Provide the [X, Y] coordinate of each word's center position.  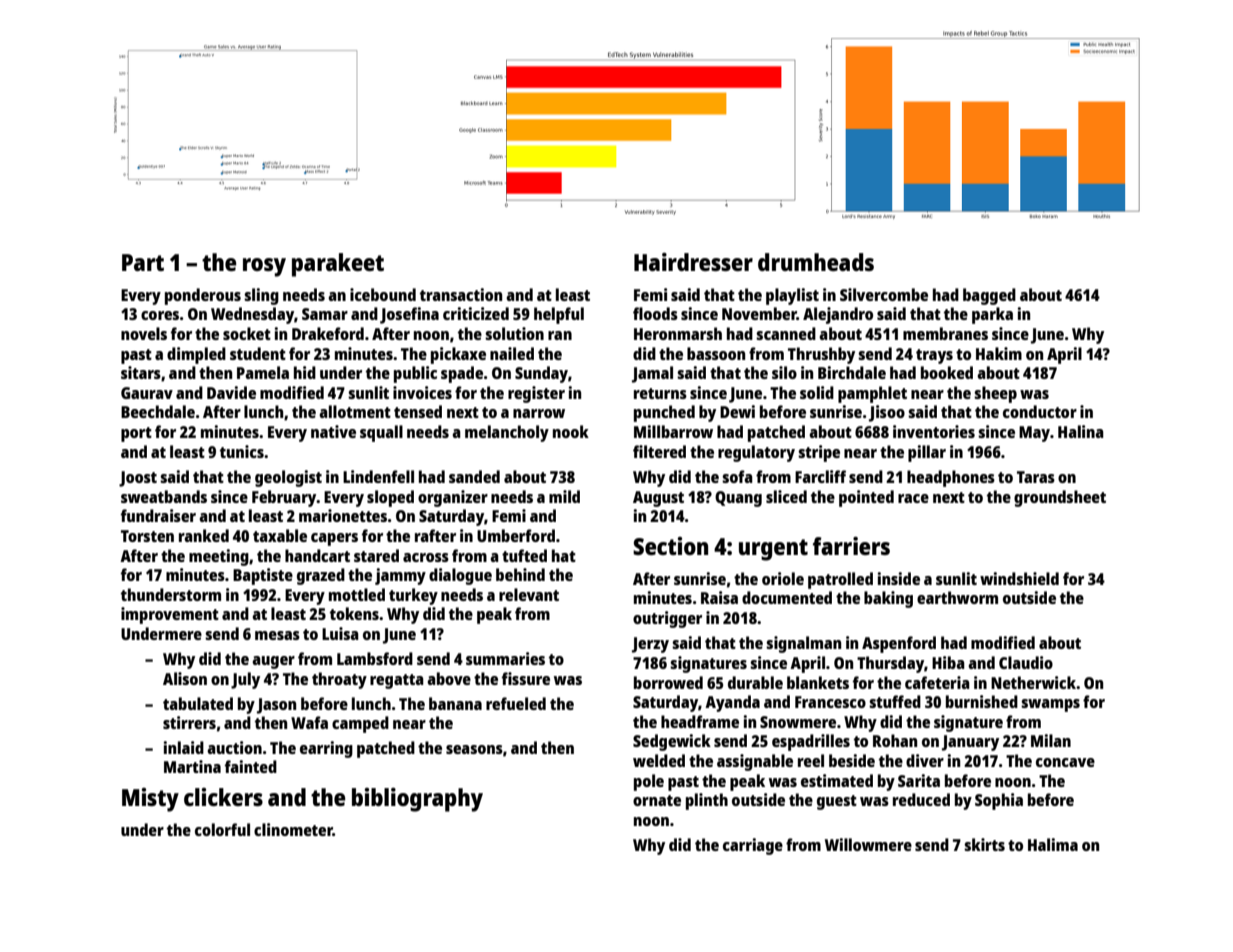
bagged [989, 296]
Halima [1053, 844]
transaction [461, 294]
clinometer [293, 829]
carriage [753, 846]
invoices [422, 392]
